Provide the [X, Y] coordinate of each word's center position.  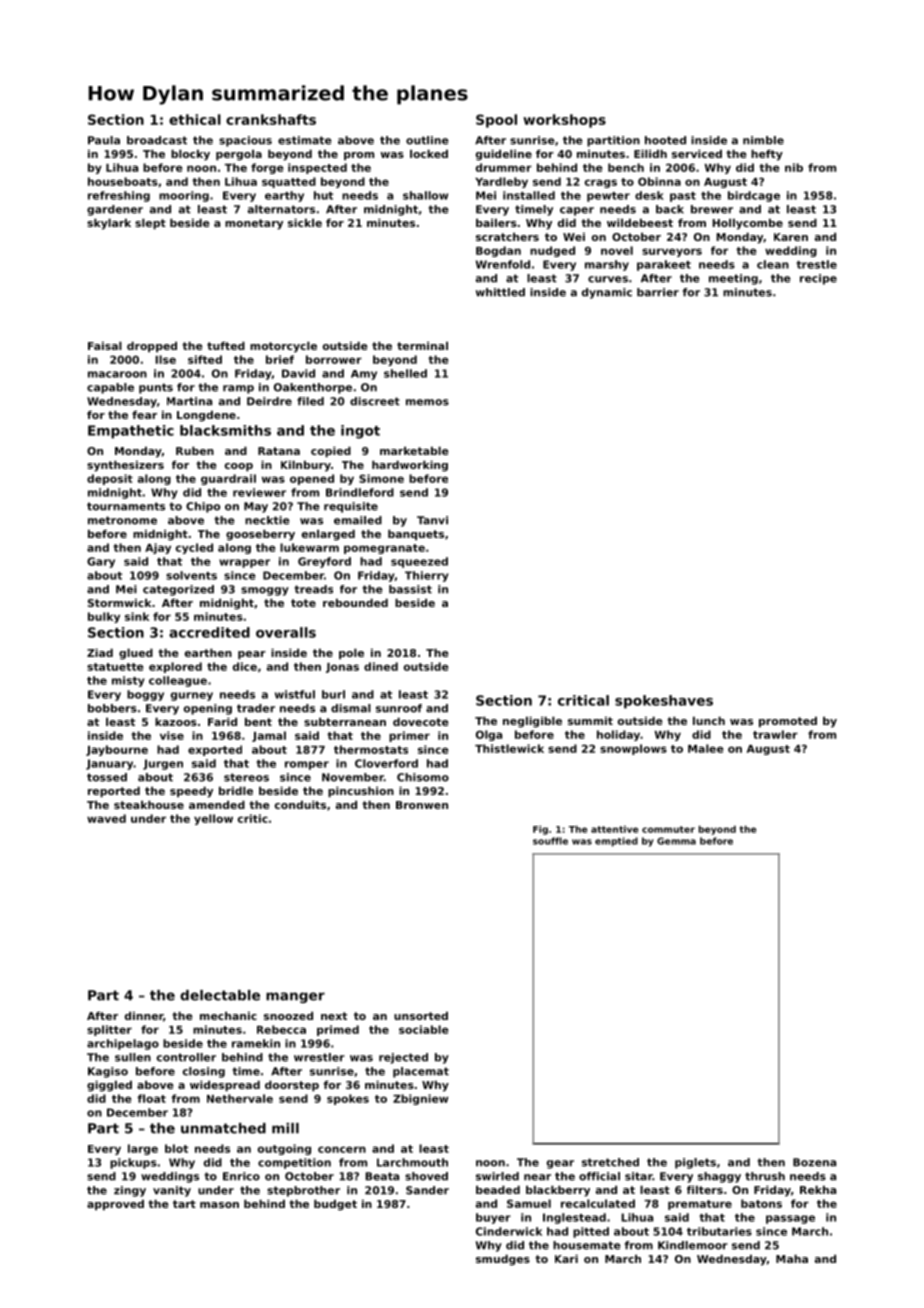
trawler [775, 734]
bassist [410, 589]
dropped [152, 347]
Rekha [818, 1189]
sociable [424, 1029]
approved [115, 1205]
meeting [733, 279]
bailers [496, 222]
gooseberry [260, 535]
